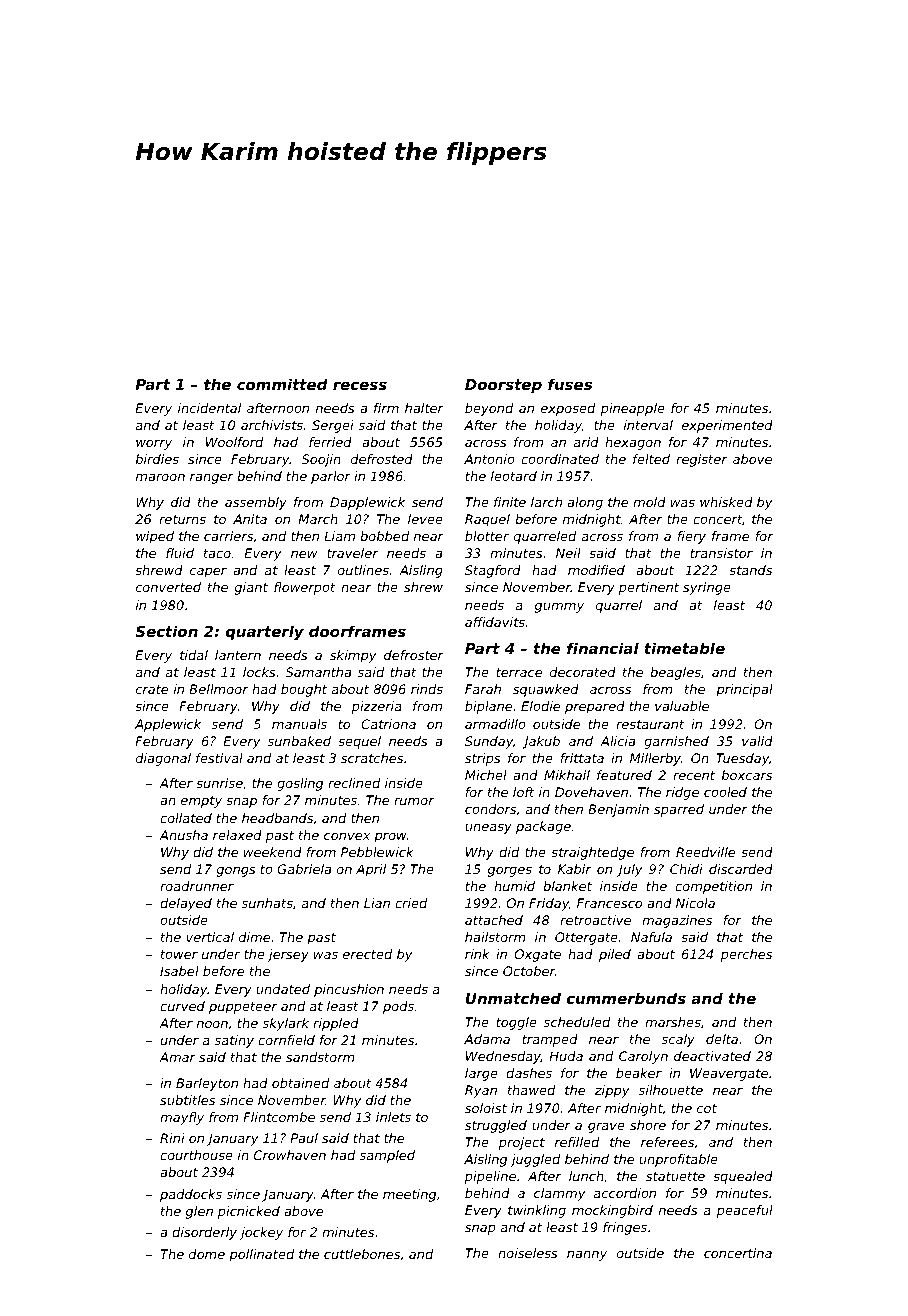 This image has width=908, height=1316. What do you see at coordinates (387, 1156) in the image?
I see `sampled` at bounding box center [387, 1156].
